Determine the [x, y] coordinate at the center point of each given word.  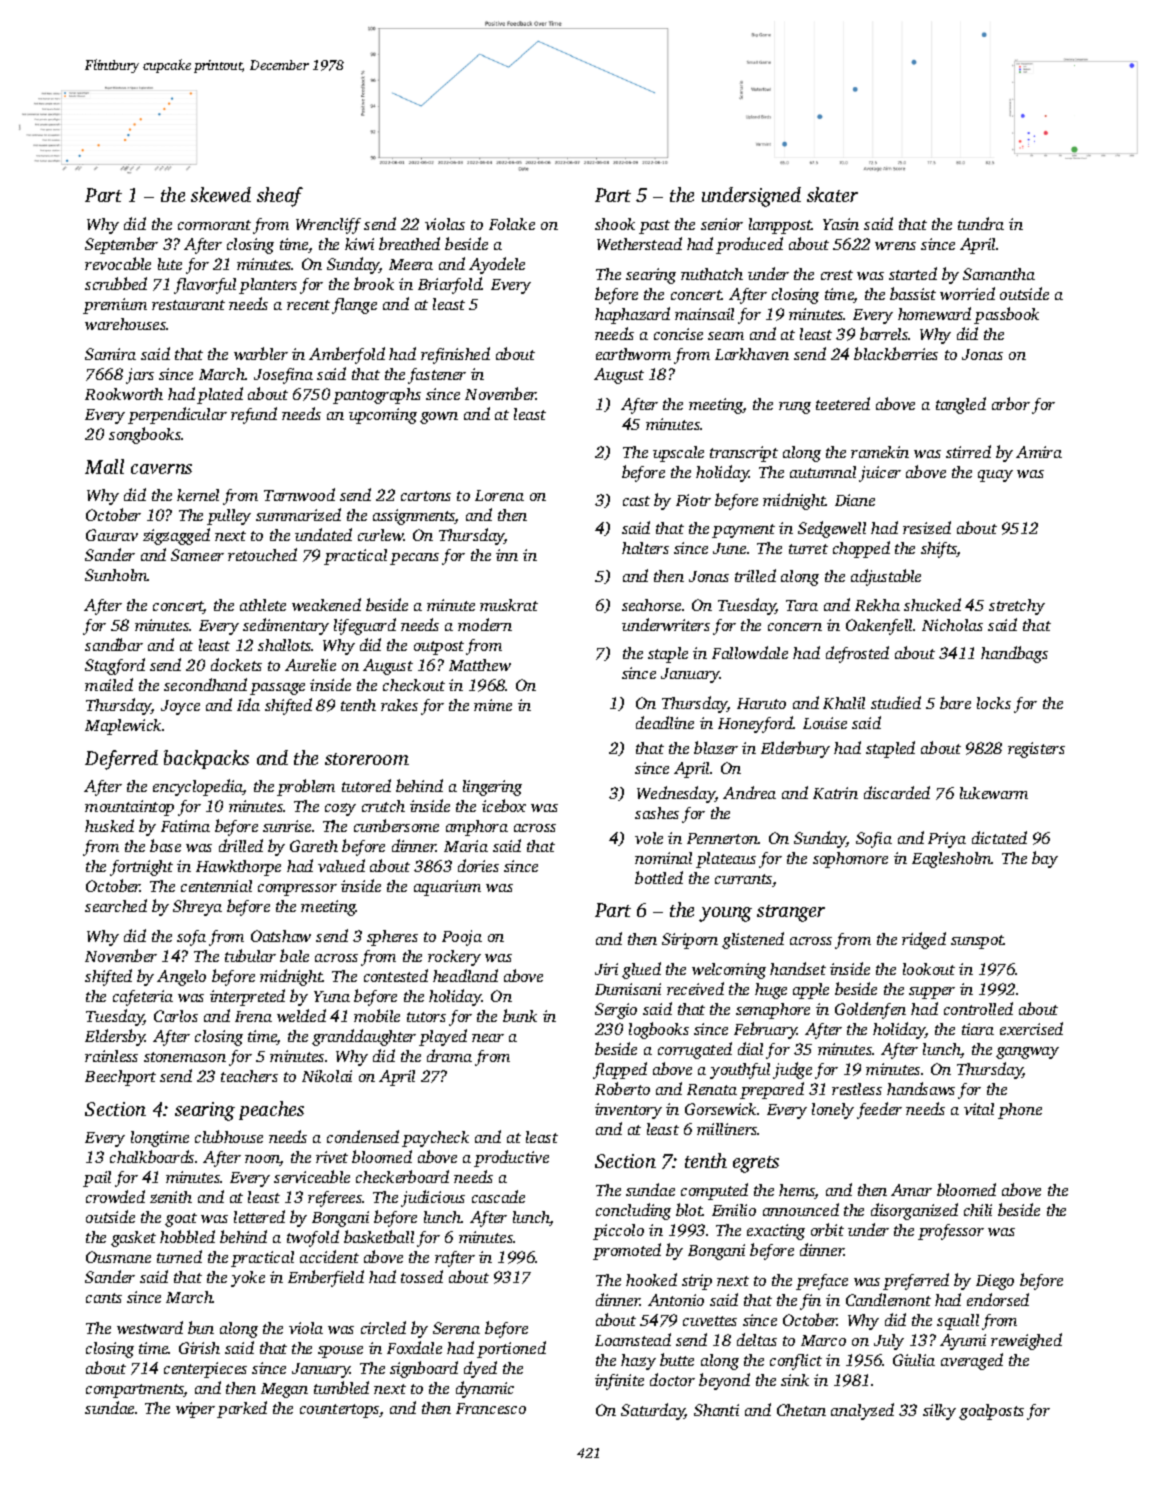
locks [994, 703]
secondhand [205, 684]
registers [1036, 750]
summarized [298, 514]
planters [268, 286]
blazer [716, 747]
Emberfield [326, 1278]
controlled [978, 1008]
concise [678, 334]
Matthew [480, 665]
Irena [253, 1016]
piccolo [618, 1232]
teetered [843, 403]
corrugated [695, 1050]
